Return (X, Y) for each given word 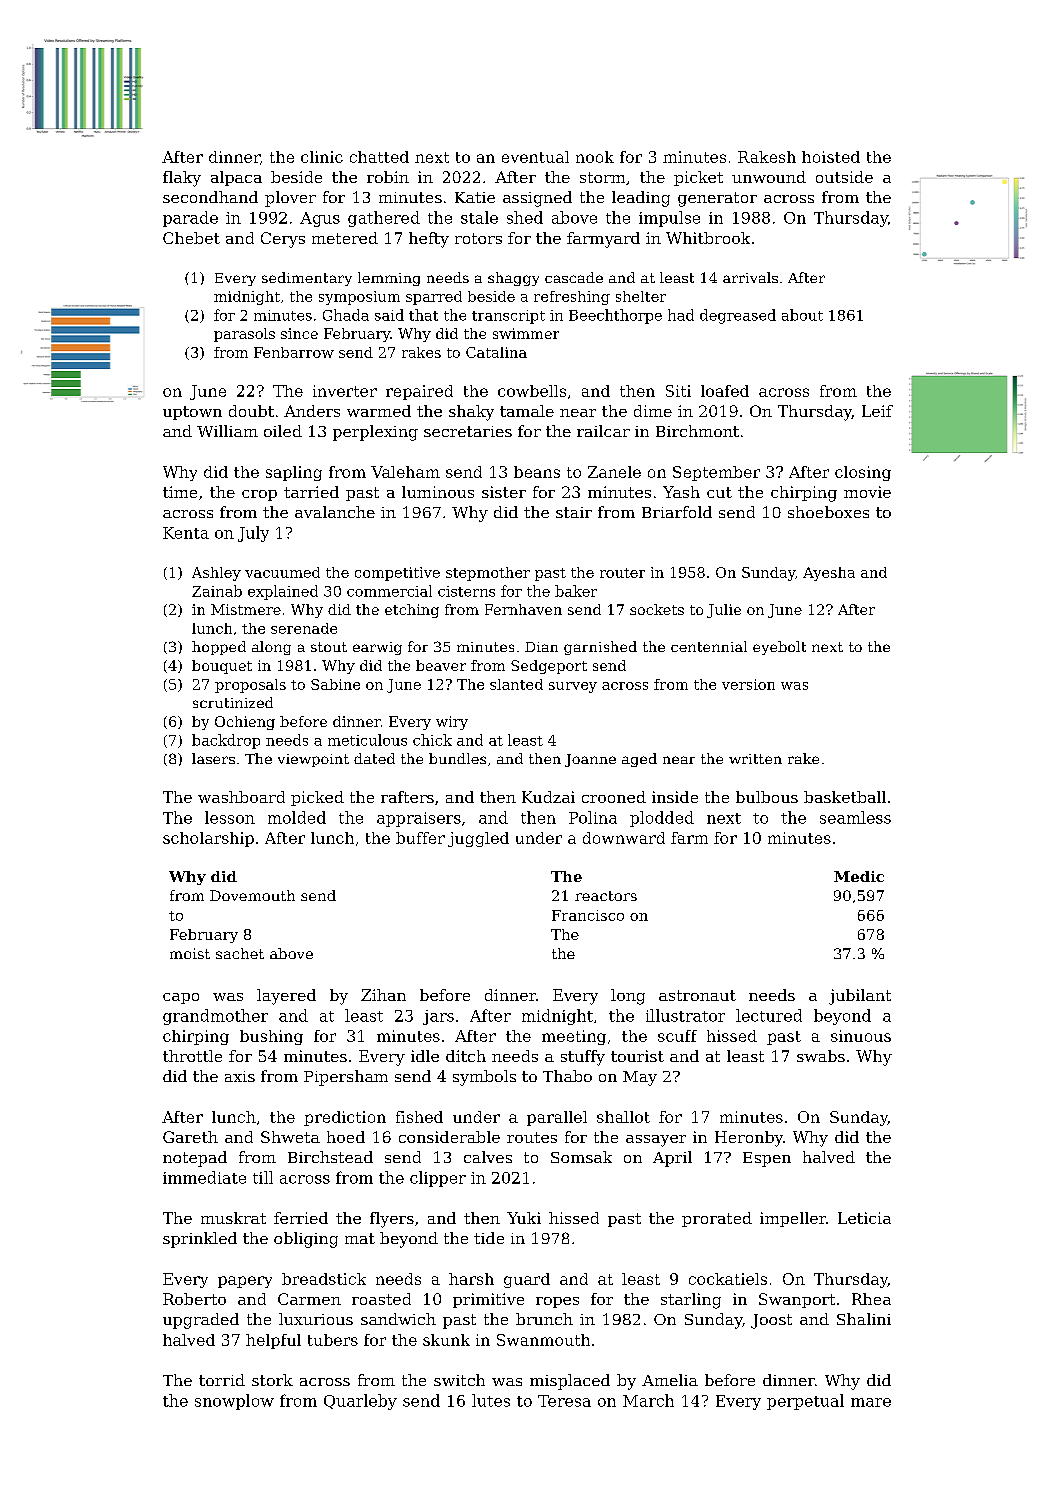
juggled (478, 839)
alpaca (236, 178)
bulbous (767, 797)
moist (190, 953)
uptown (192, 413)
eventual (535, 157)
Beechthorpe (615, 316)
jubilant (860, 997)
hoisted (831, 157)
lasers (213, 758)
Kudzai (548, 797)
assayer (656, 1141)
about (802, 315)
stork (272, 1380)
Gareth (190, 1137)
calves (488, 1157)
